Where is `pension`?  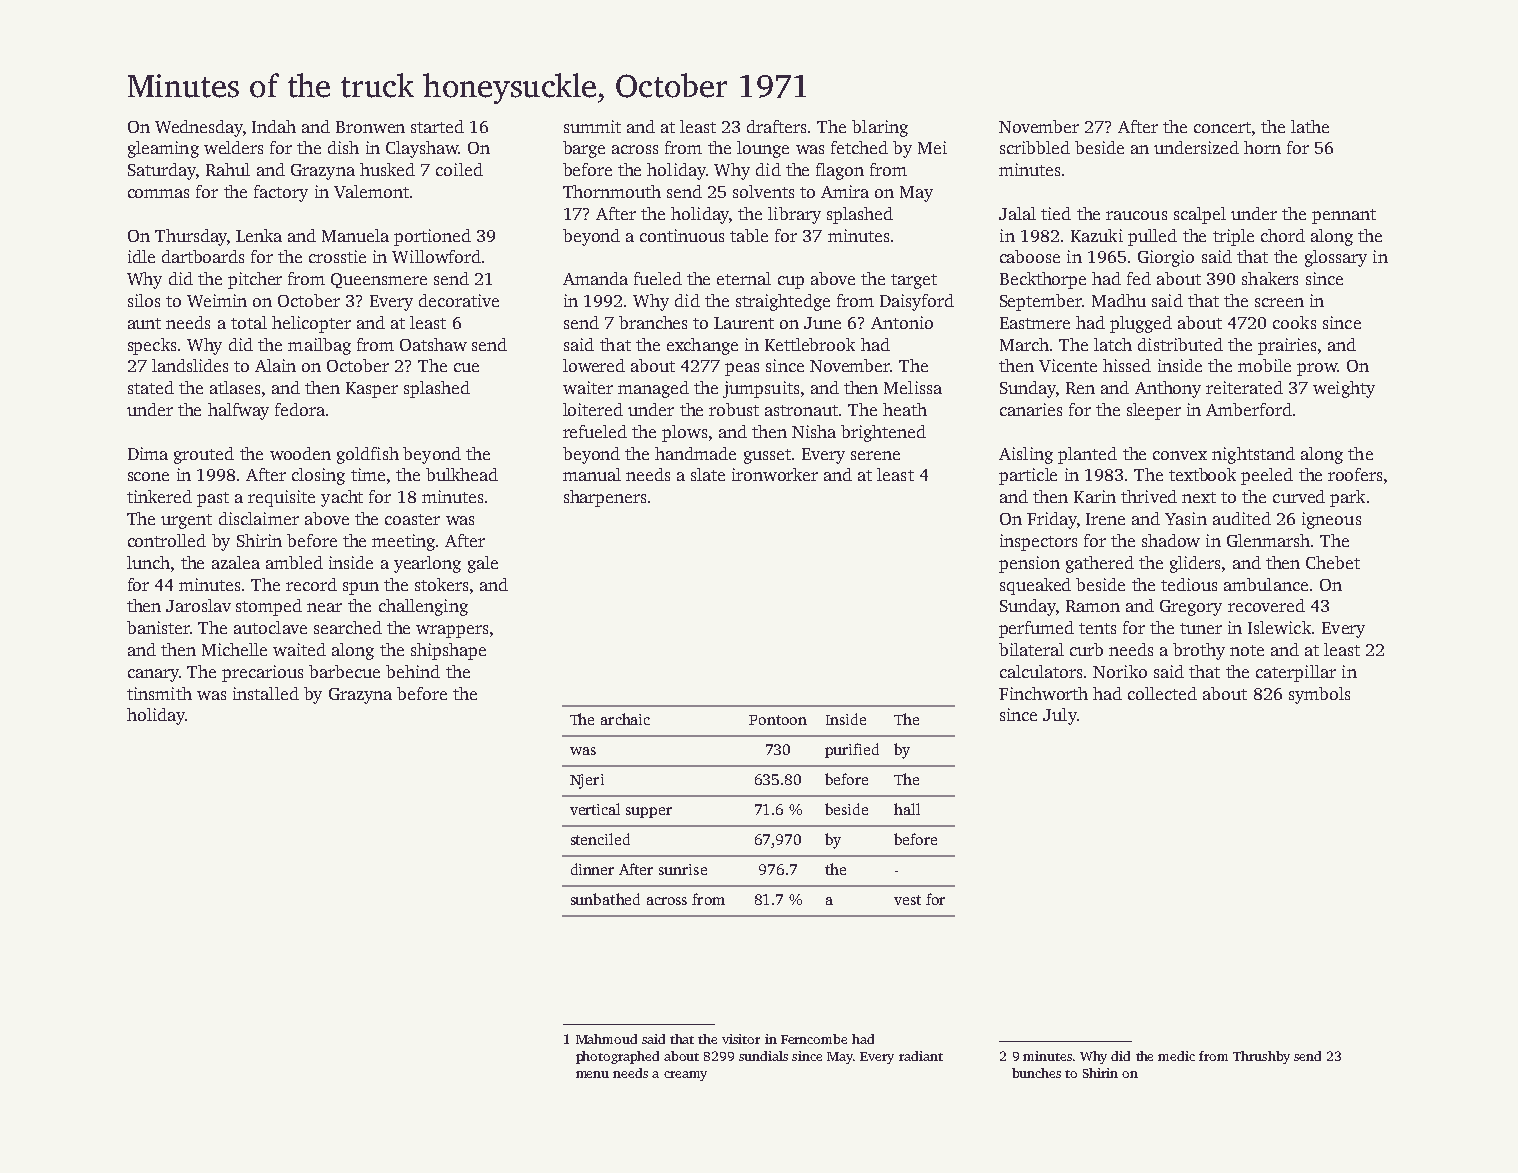
pension is located at coordinates (1029, 564).
